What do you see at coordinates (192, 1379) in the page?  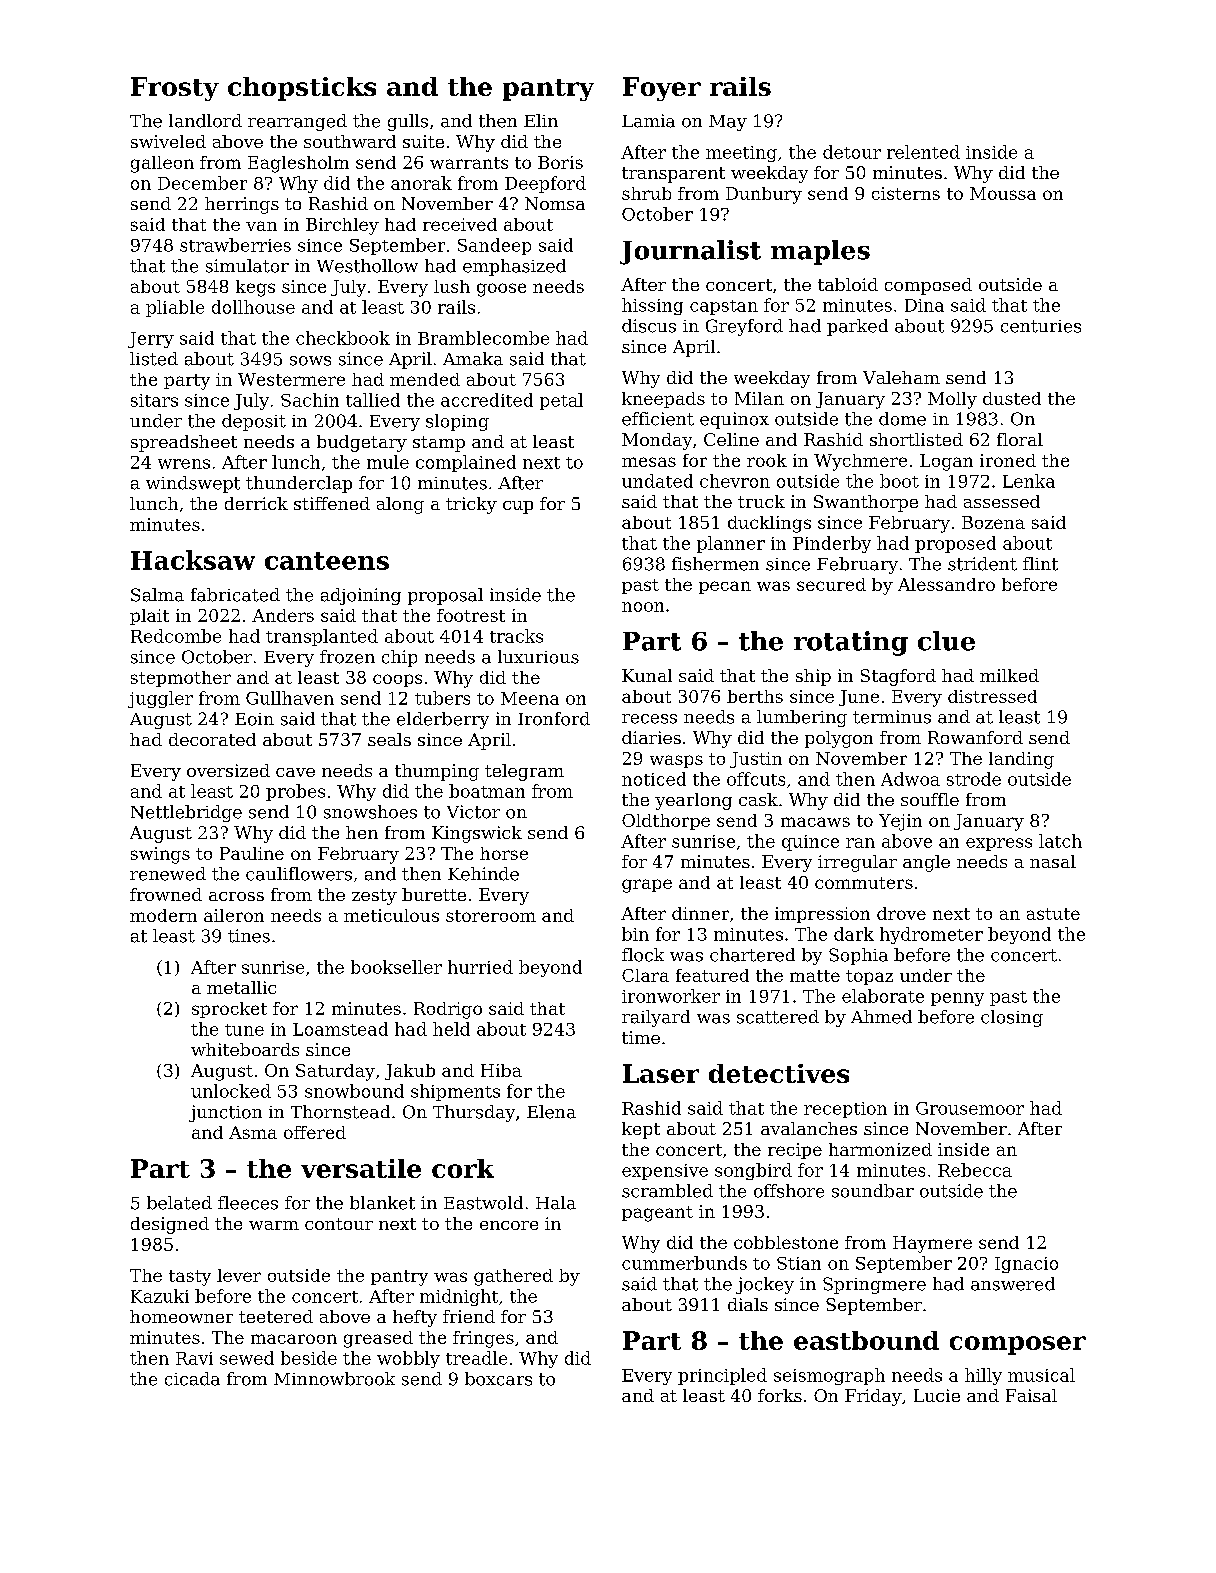 I see `cicada` at bounding box center [192, 1379].
